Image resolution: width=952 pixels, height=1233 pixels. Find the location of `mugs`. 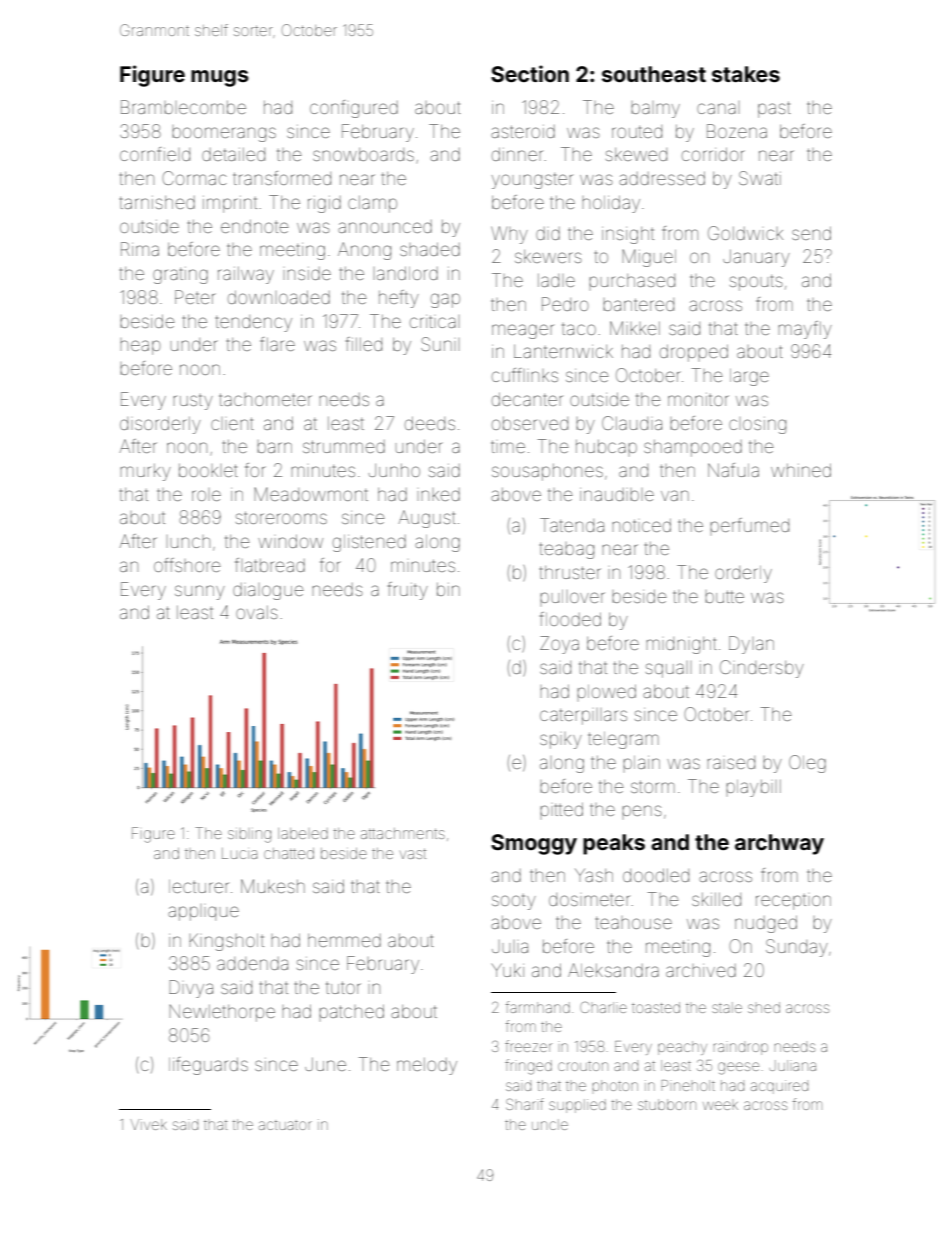

mugs is located at coordinates (220, 78).
